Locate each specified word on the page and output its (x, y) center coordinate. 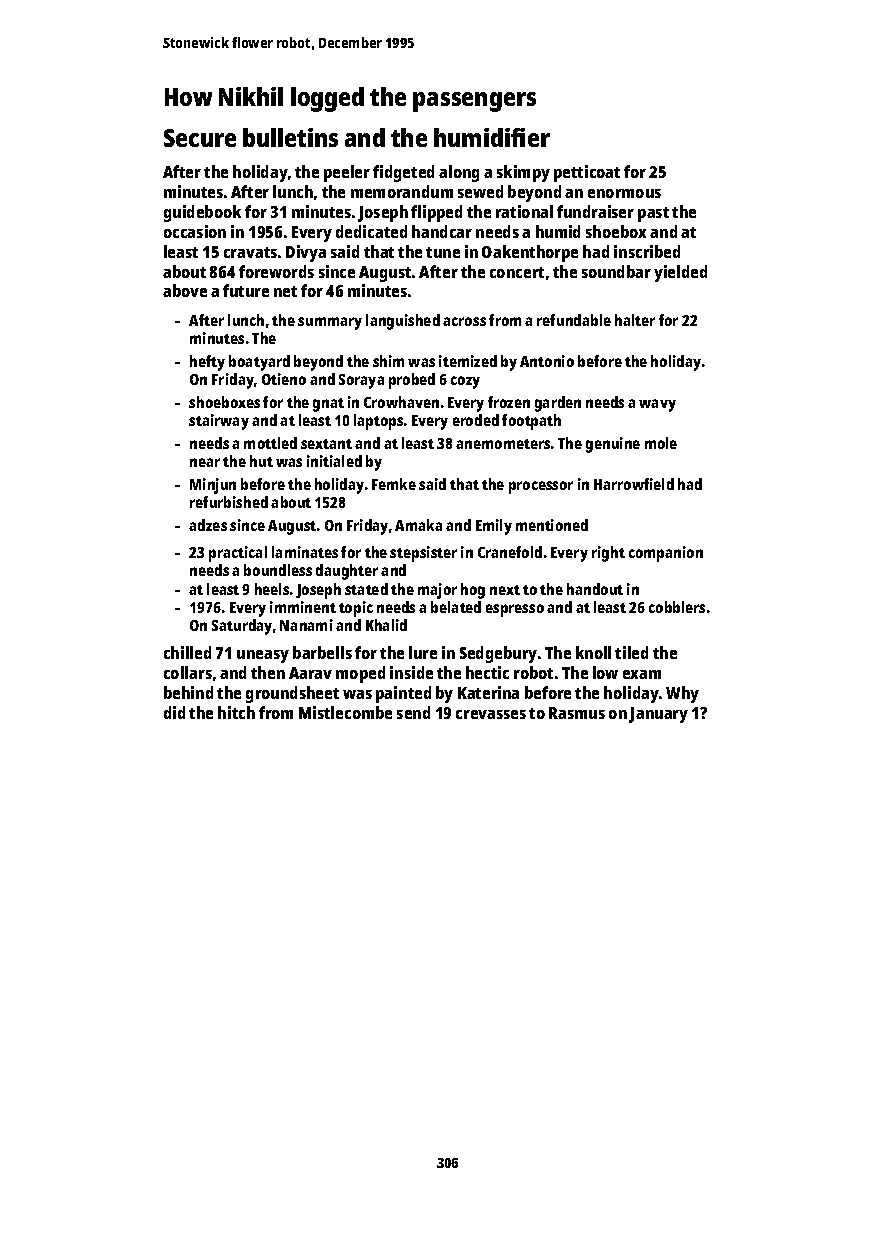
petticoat (587, 173)
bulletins (290, 137)
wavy (657, 405)
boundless (278, 570)
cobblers (677, 607)
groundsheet (292, 694)
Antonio (547, 361)
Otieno (284, 379)
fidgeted (403, 173)
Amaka (418, 525)
